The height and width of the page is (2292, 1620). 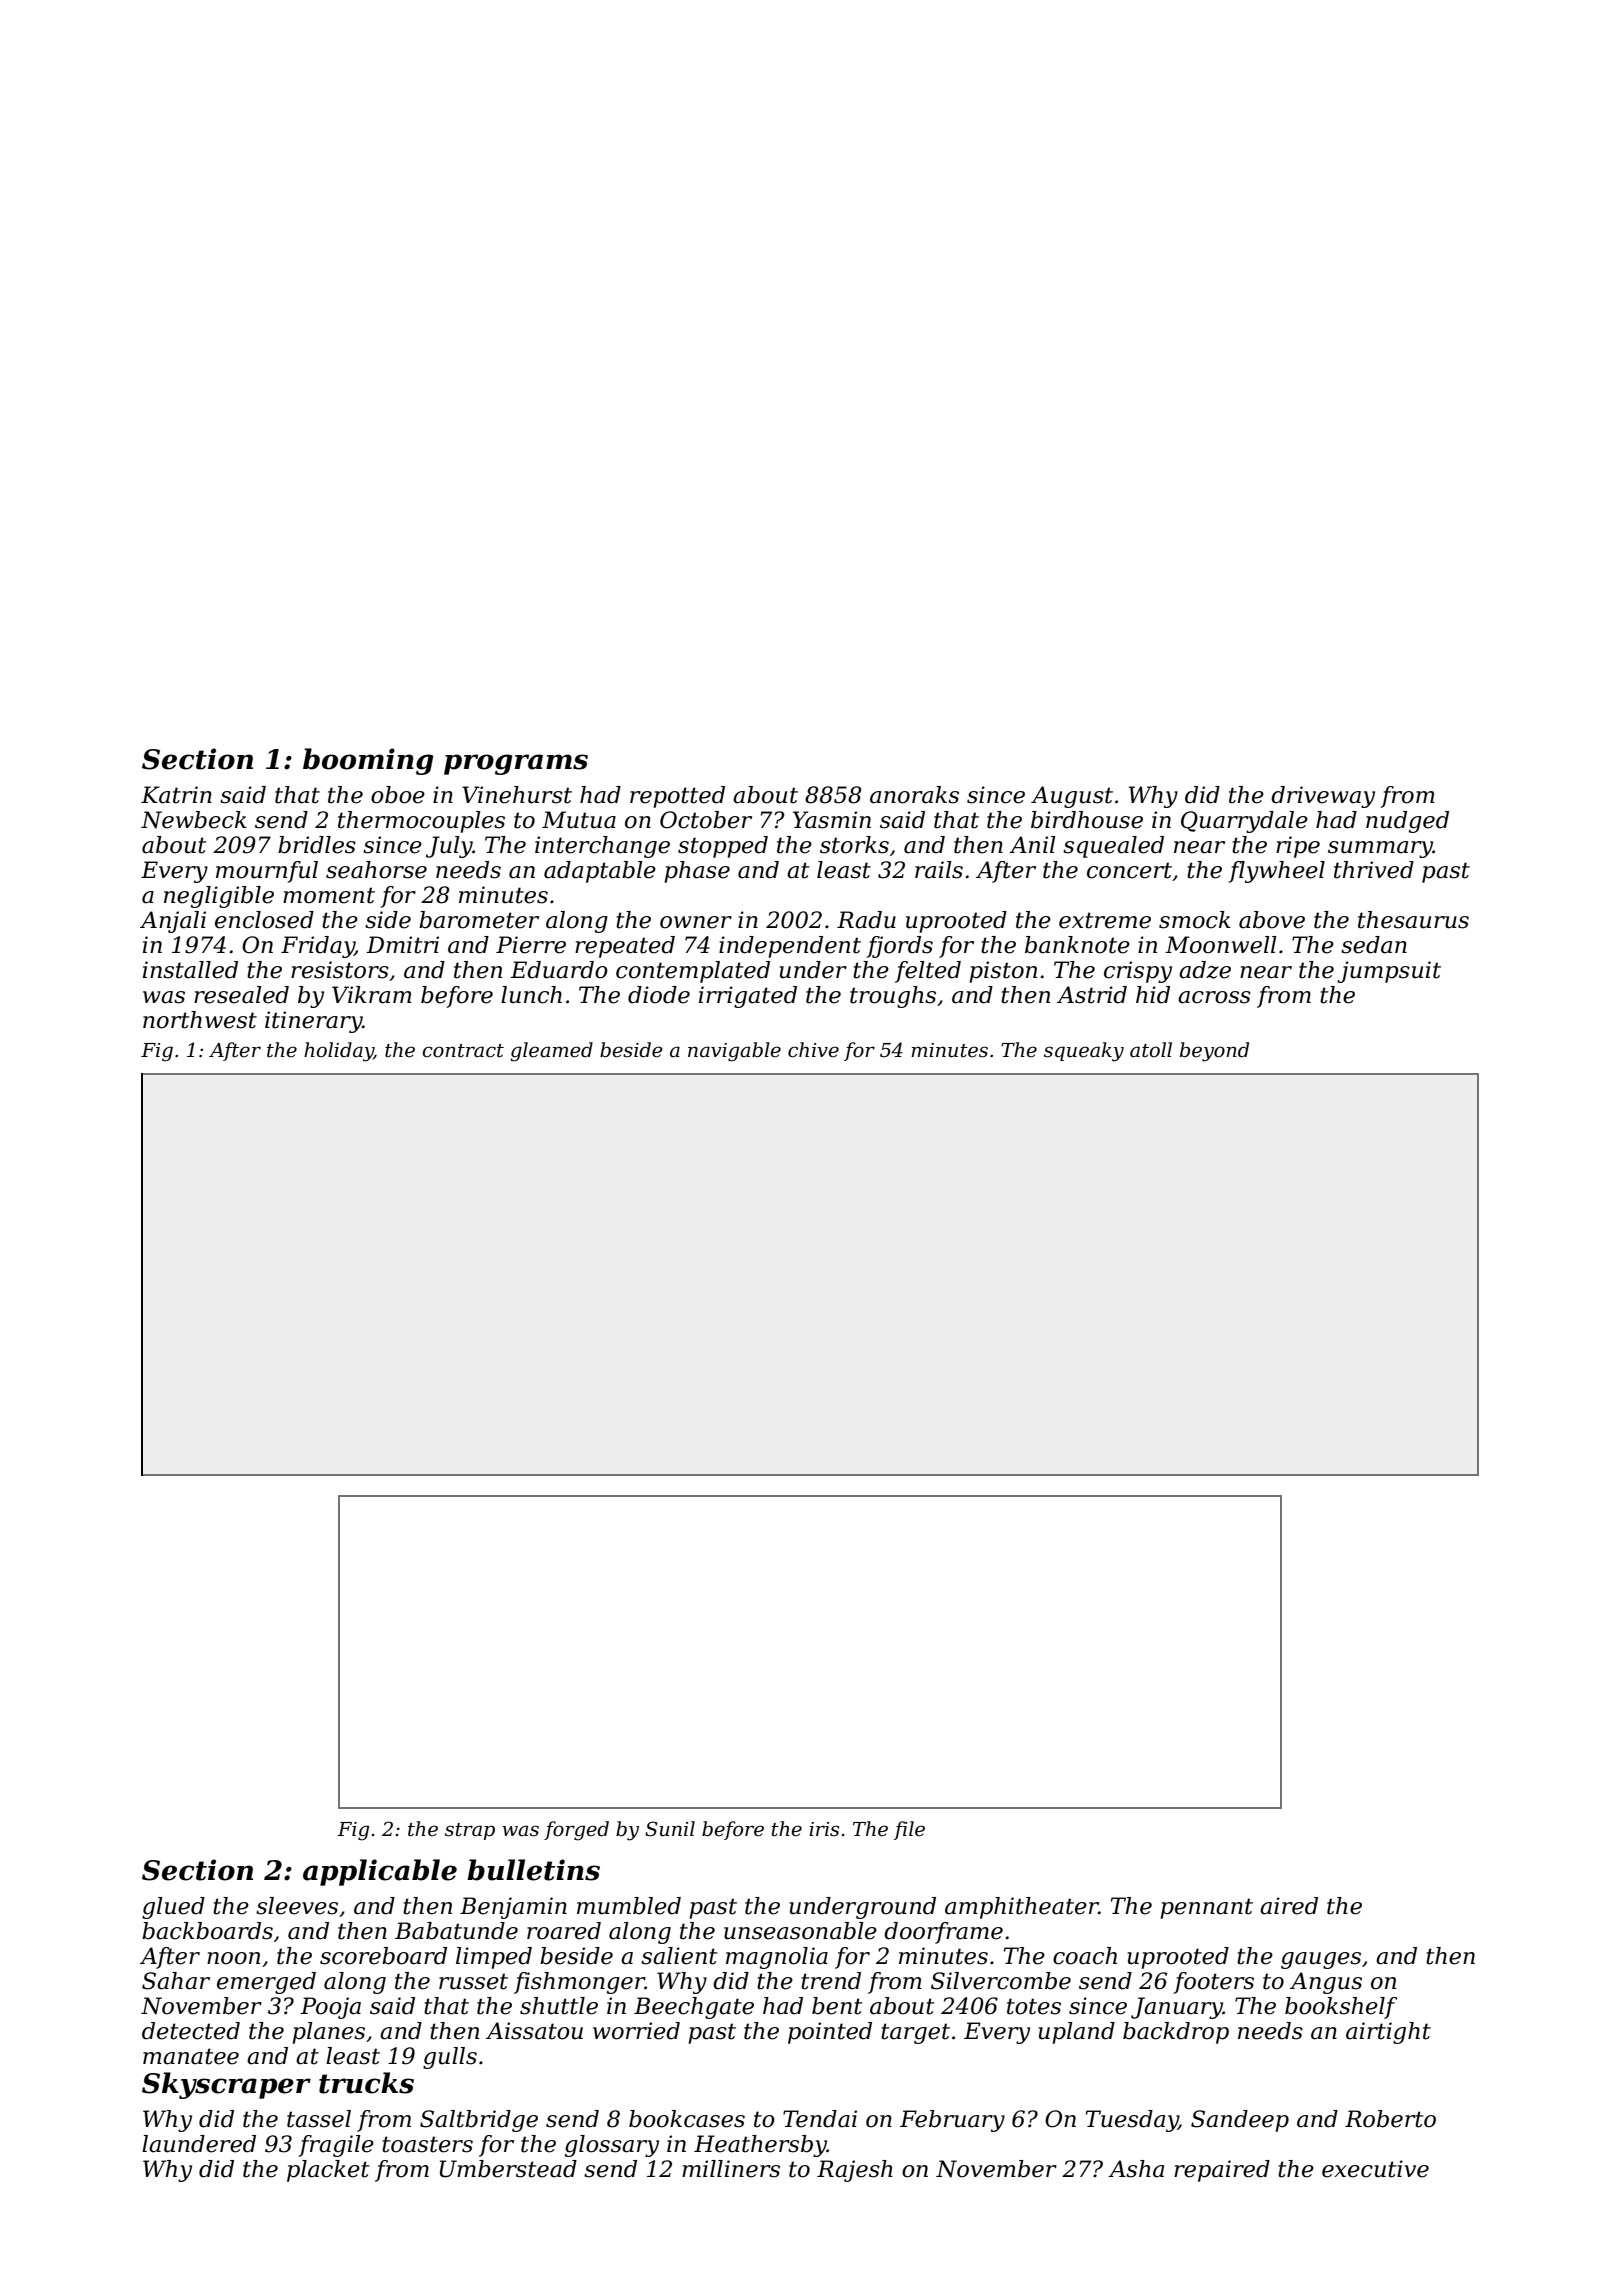 I want to click on driveway, so click(x=1323, y=797).
